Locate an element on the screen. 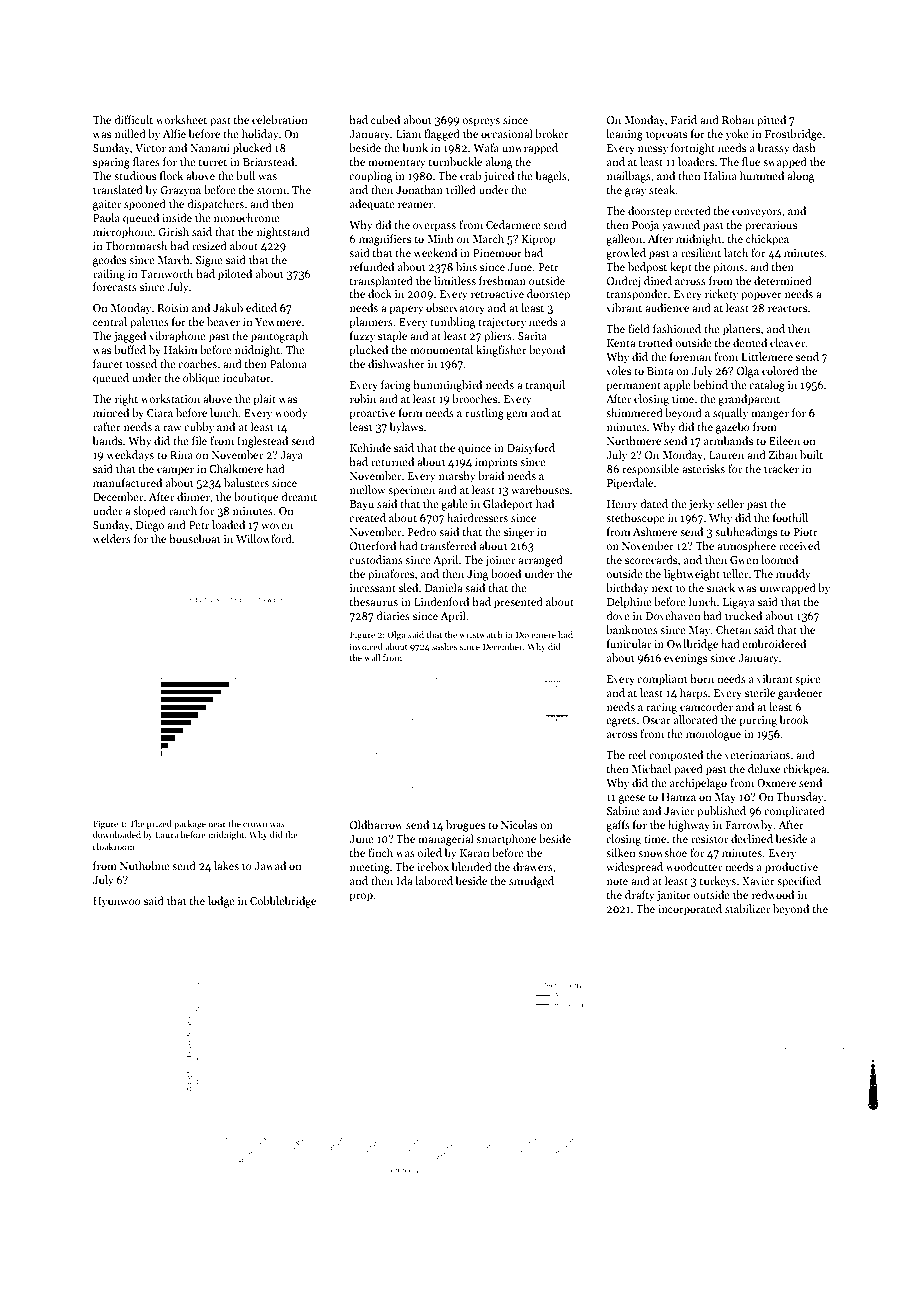  Farid is located at coordinates (684, 119).
